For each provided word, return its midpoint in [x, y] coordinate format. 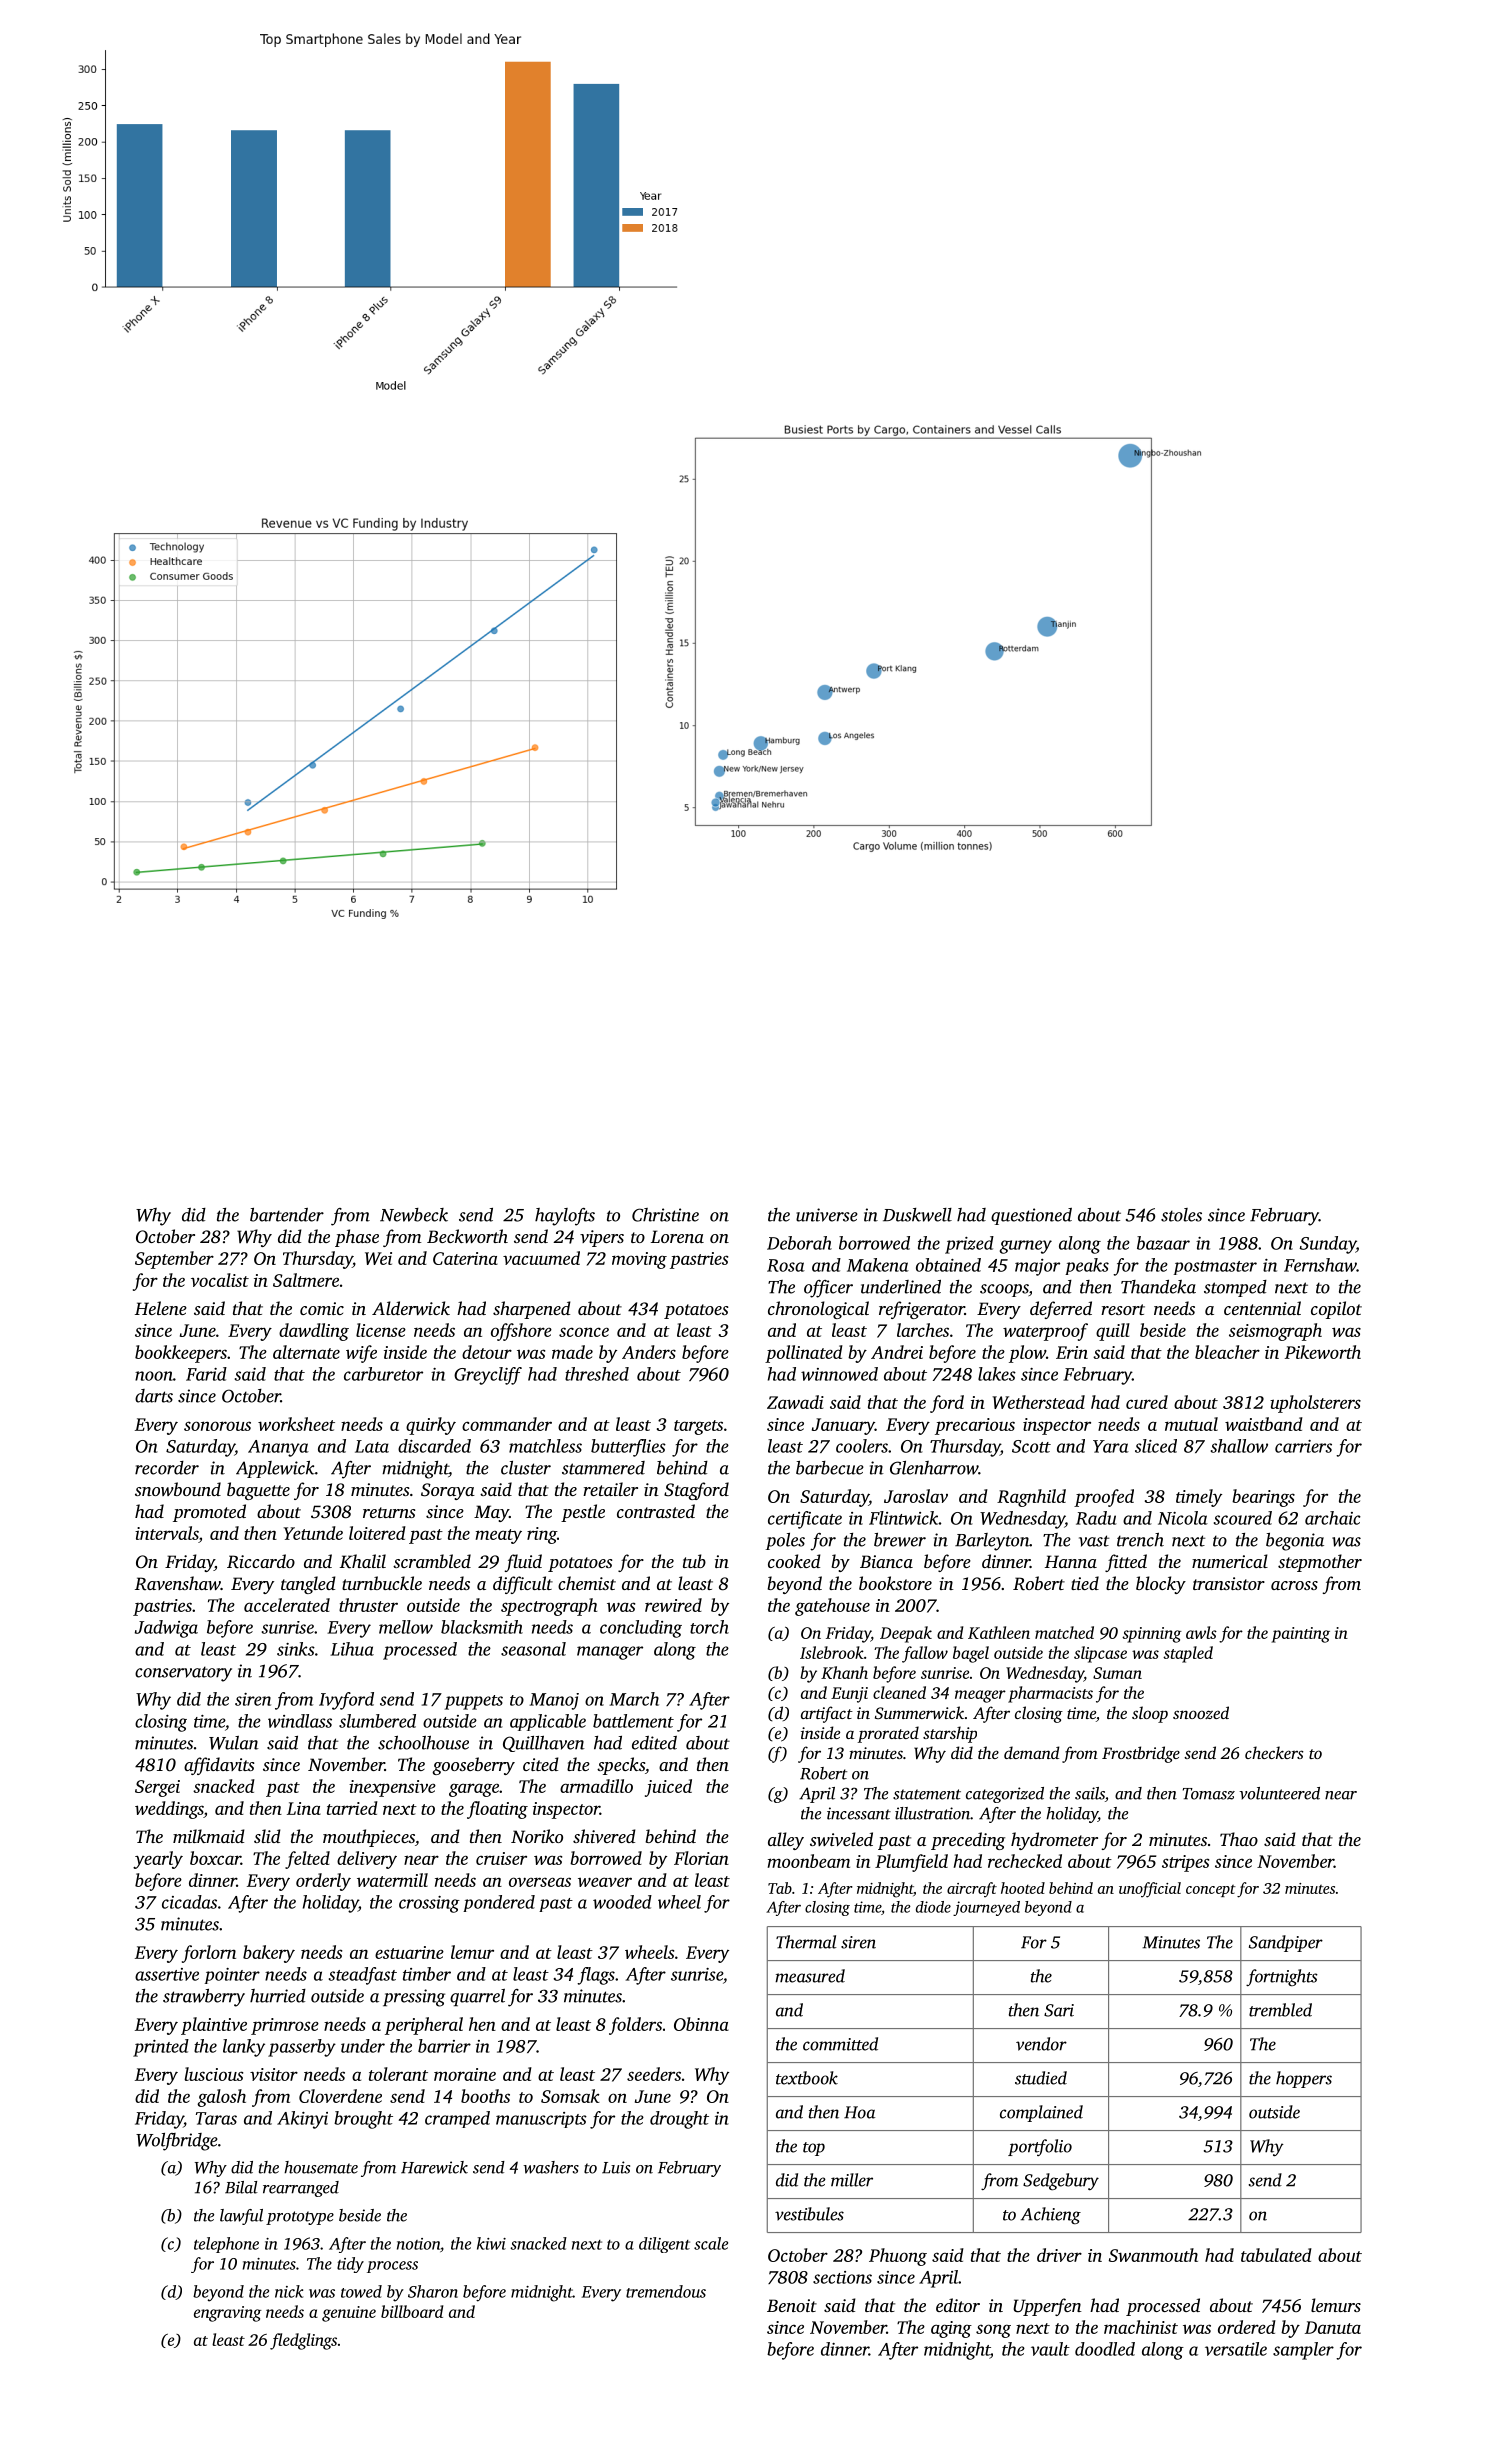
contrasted [656, 1511]
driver [1059, 2255]
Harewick [434, 2167]
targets [698, 1427]
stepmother [1320, 1563]
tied [1085, 1583]
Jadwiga [166, 1629]
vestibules [809, 2214]
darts [154, 1396]
